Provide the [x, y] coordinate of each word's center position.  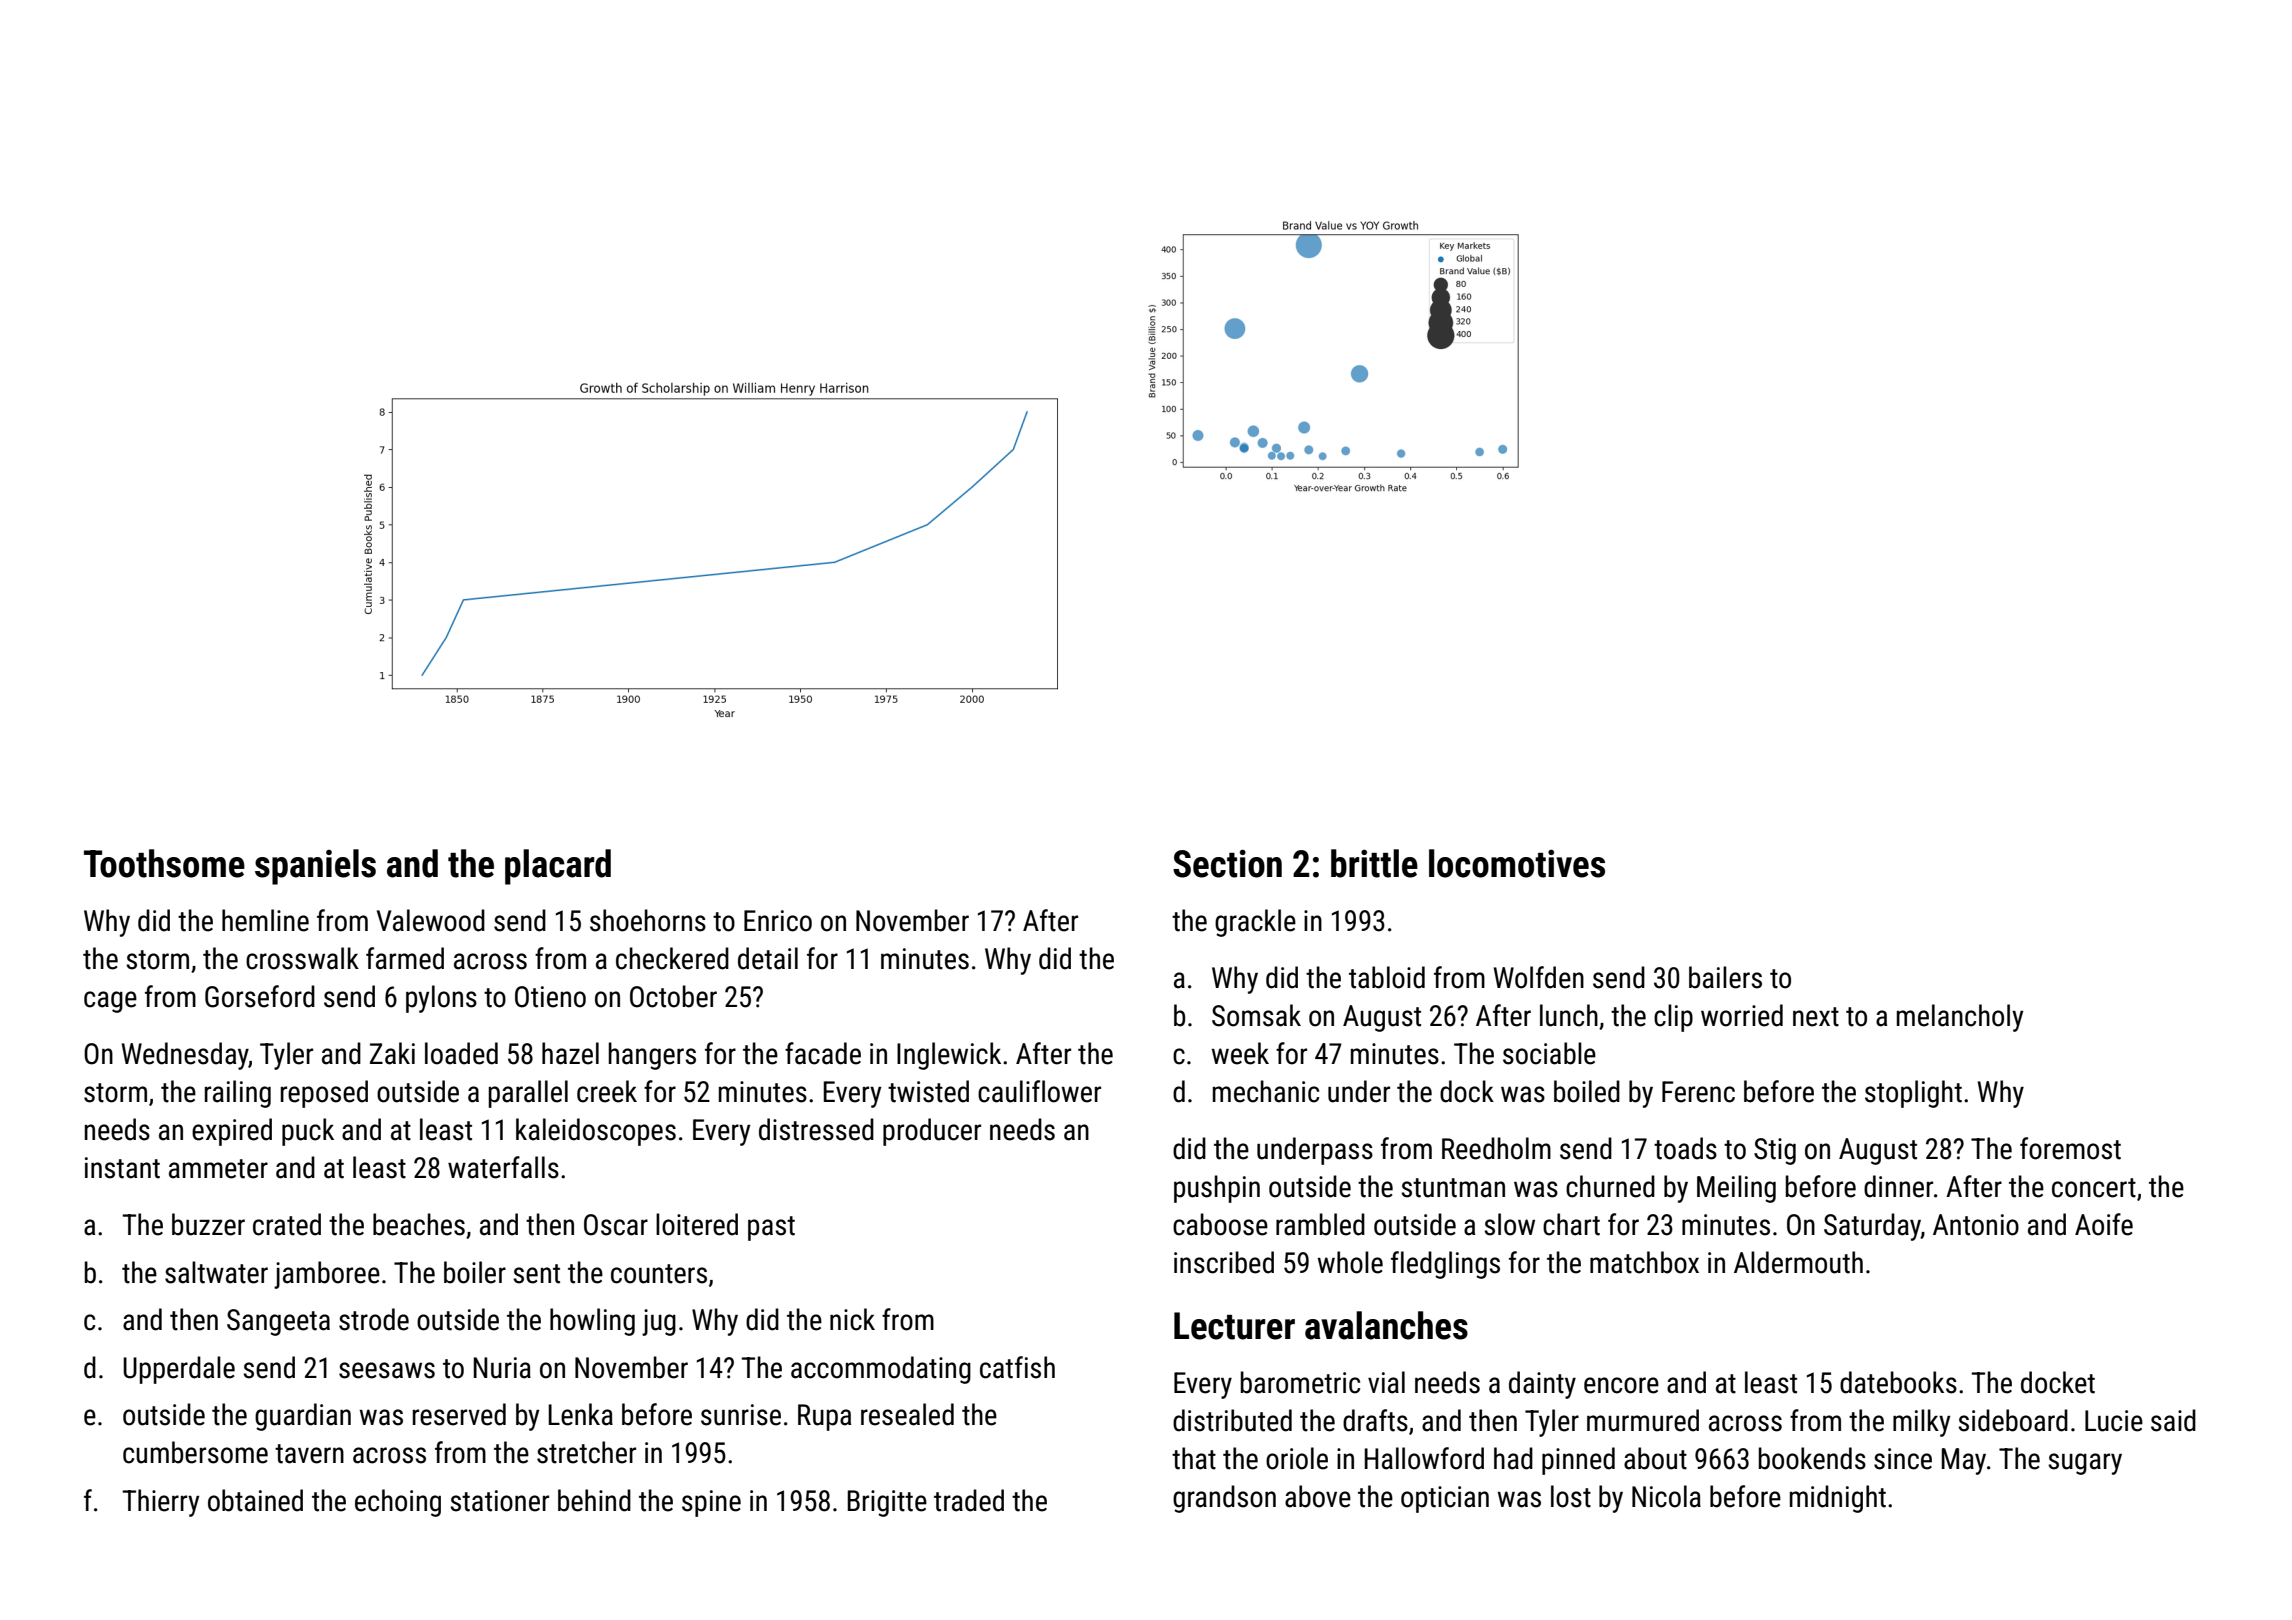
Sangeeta [278, 1322]
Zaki [392, 1053]
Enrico [778, 921]
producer [932, 1132]
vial [1386, 1382]
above [1318, 1496]
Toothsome [164, 863]
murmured [1643, 1420]
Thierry [160, 1503]
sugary [2085, 1464]
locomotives [1517, 863]
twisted [928, 1091]
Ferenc [1698, 1092]
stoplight [1913, 1094]
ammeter [218, 1169]
